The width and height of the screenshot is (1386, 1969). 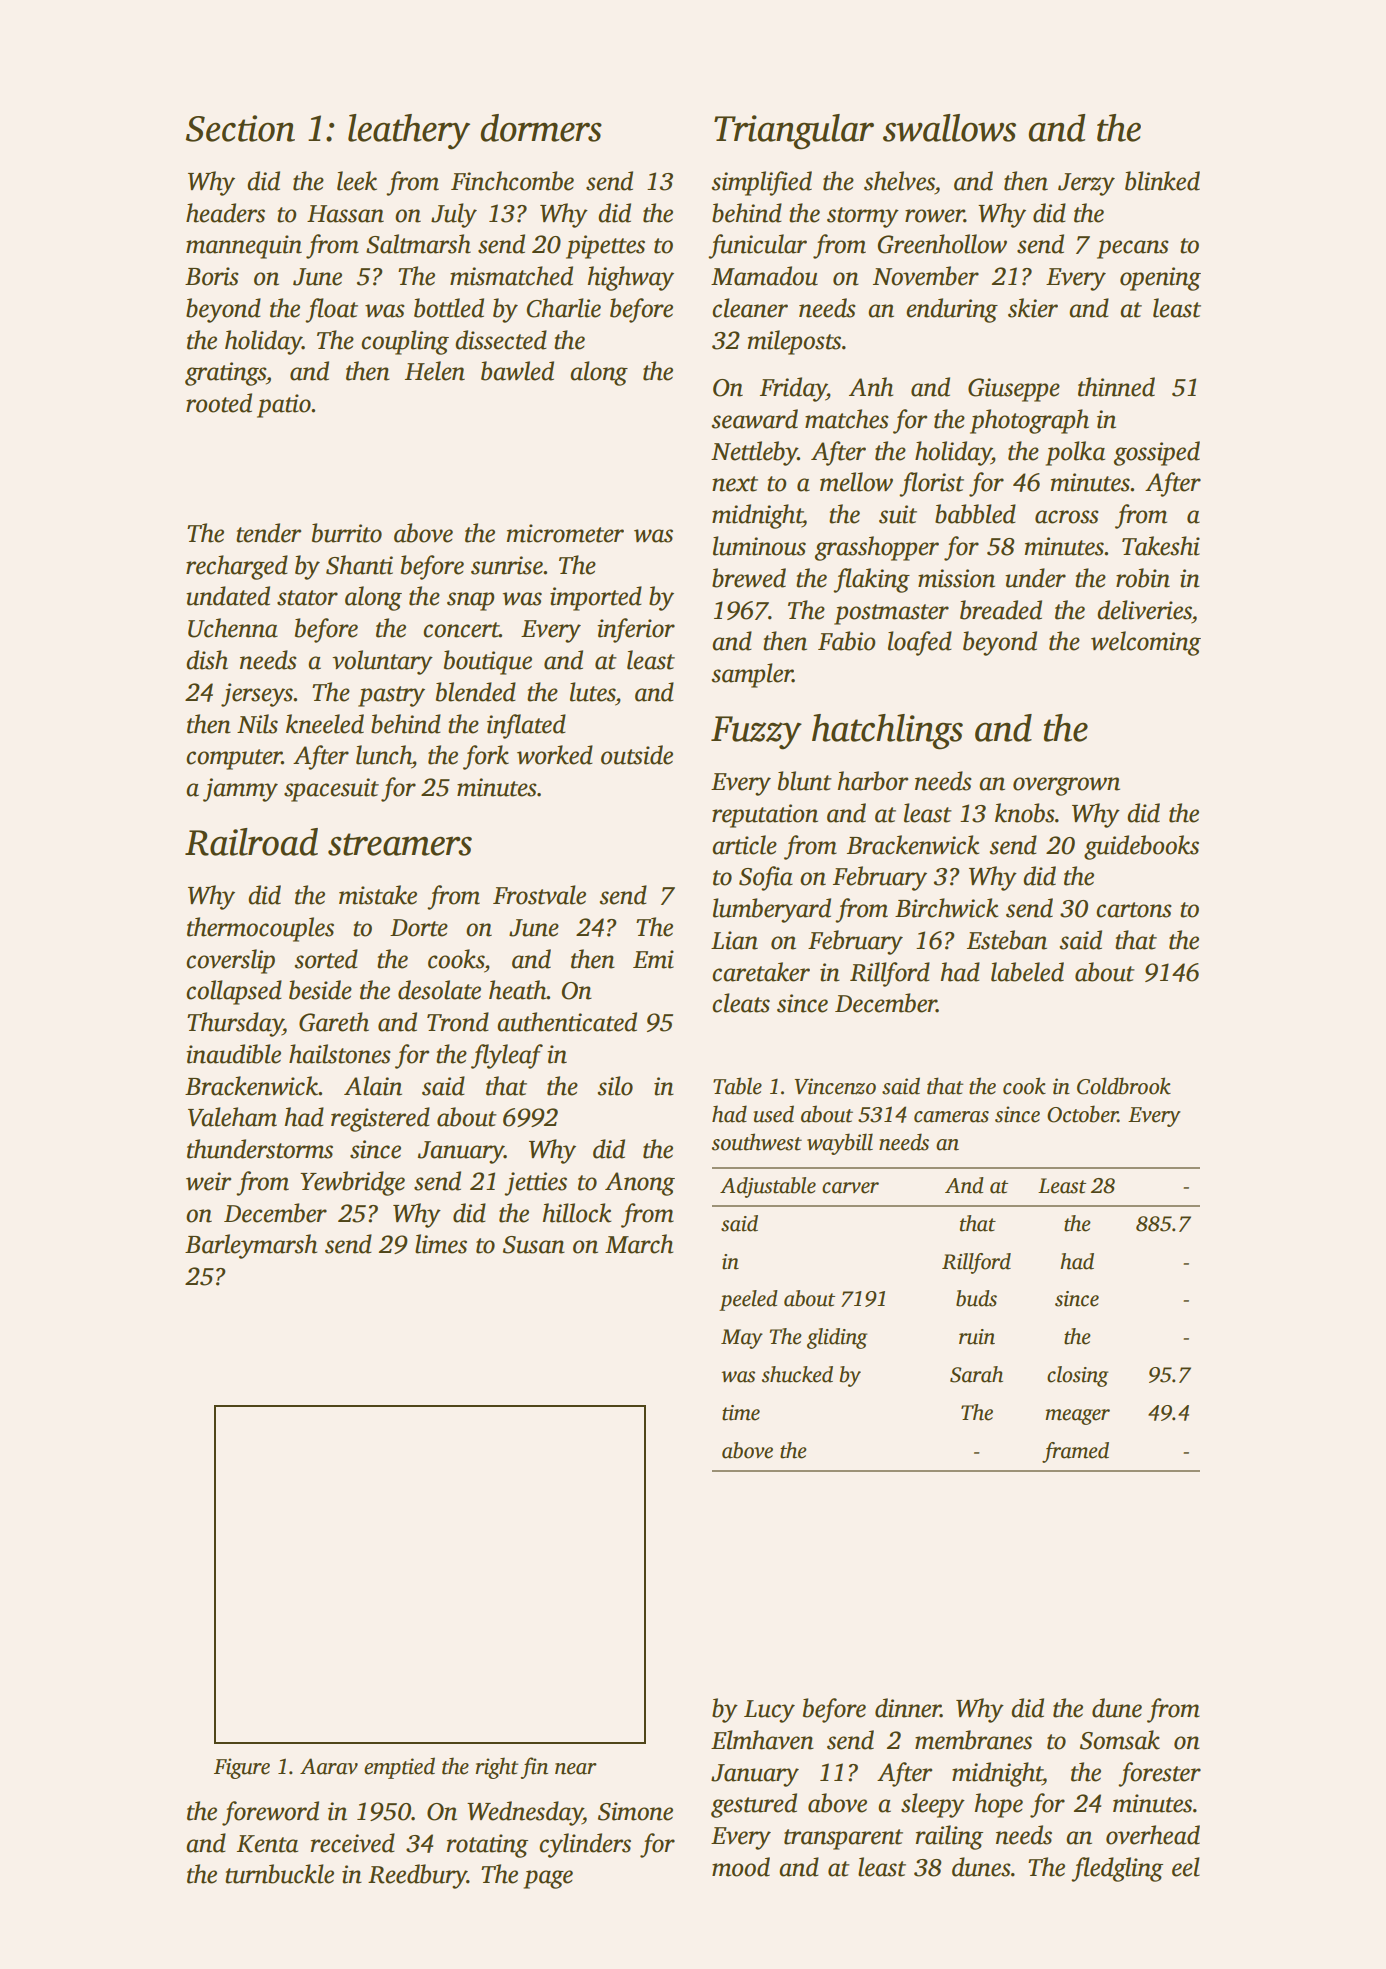 What do you see at coordinates (585, 1845) in the screenshot?
I see `cylinders` at bounding box center [585, 1845].
